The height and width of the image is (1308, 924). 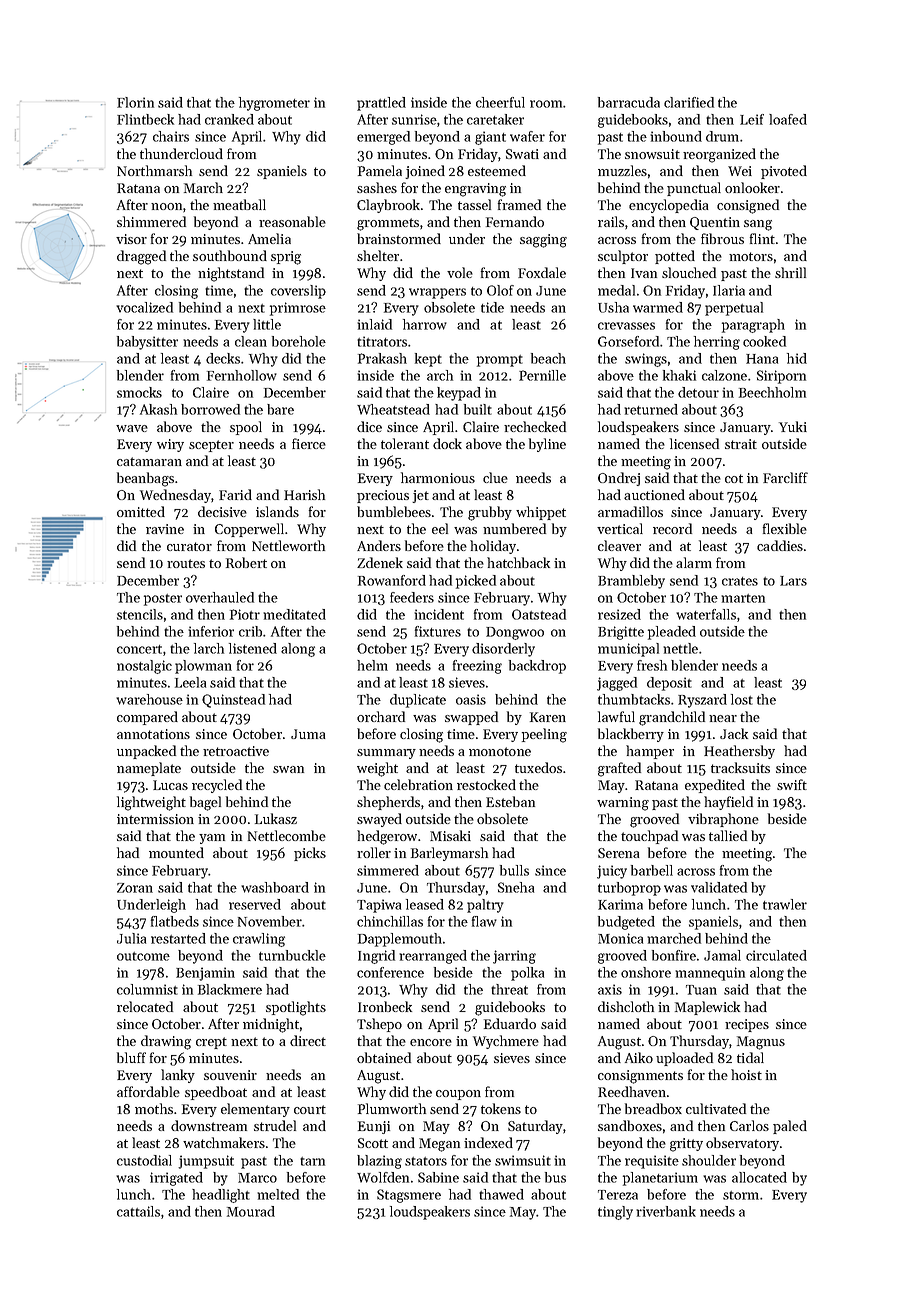 What do you see at coordinates (790, 272) in the image?
I see `shrill` at bounding box center [790, 272].
